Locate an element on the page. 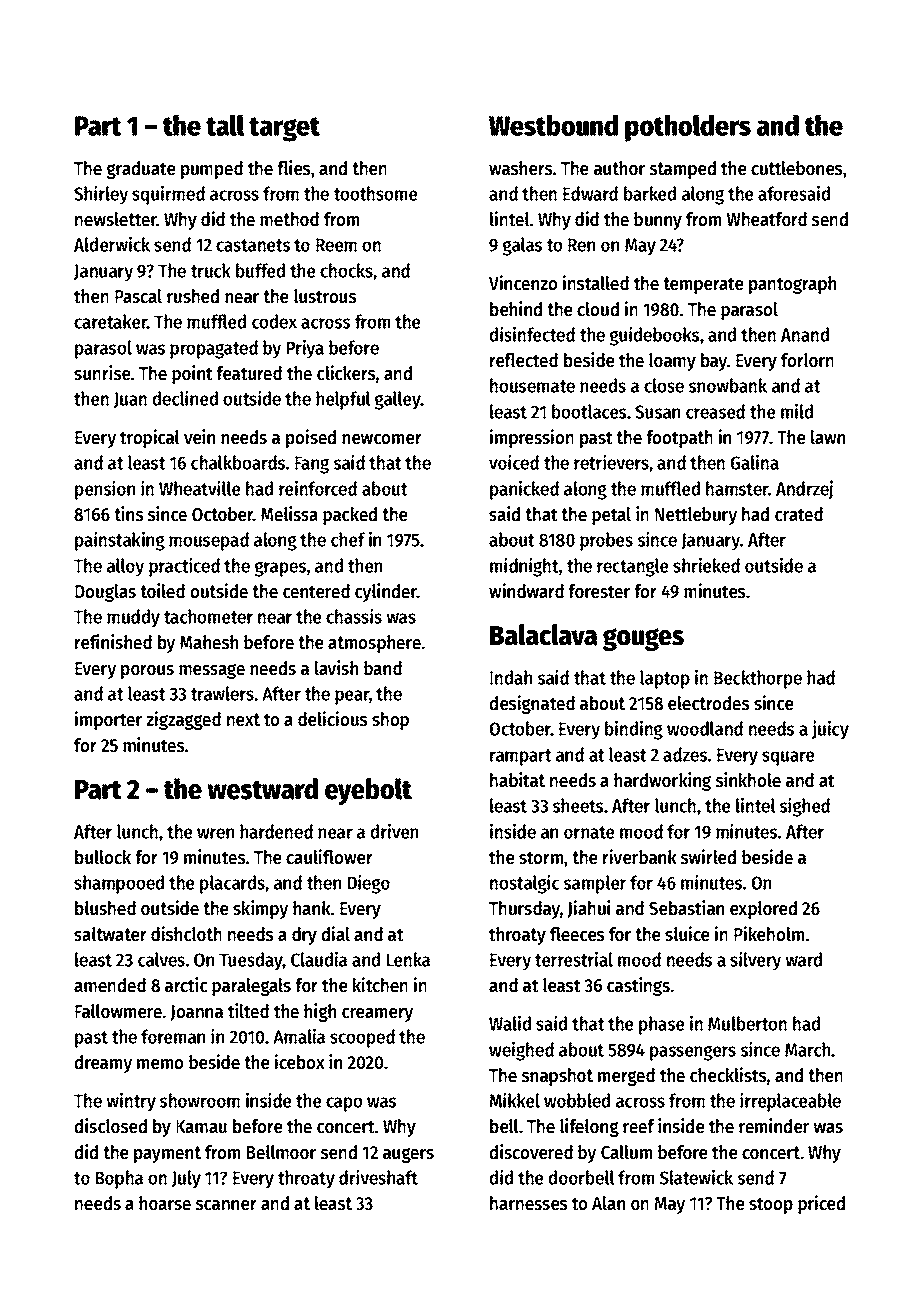  rushed is located at coordinates (193, 296).
